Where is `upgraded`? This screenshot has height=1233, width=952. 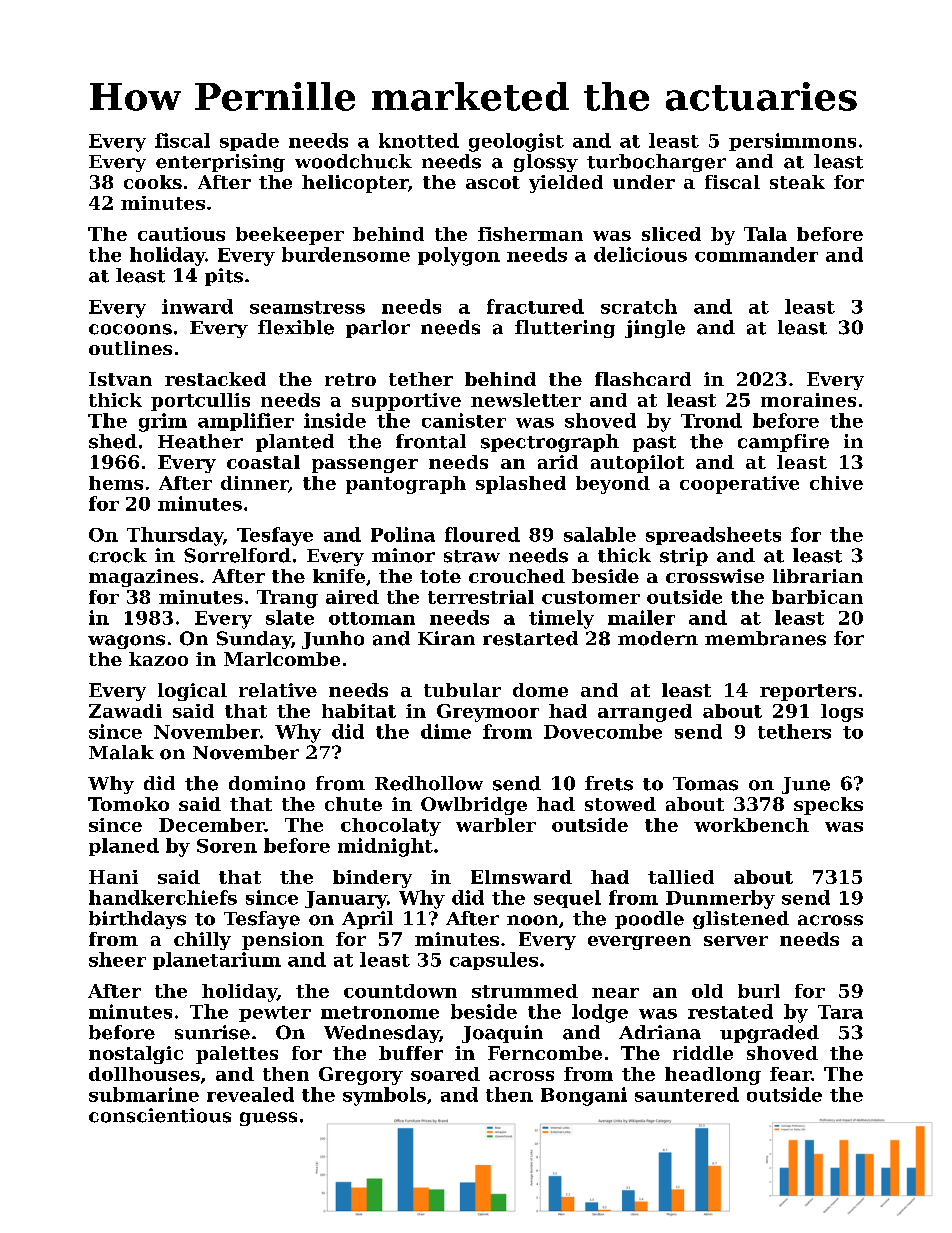
upgraded is located at coordinates (769, 1034).
